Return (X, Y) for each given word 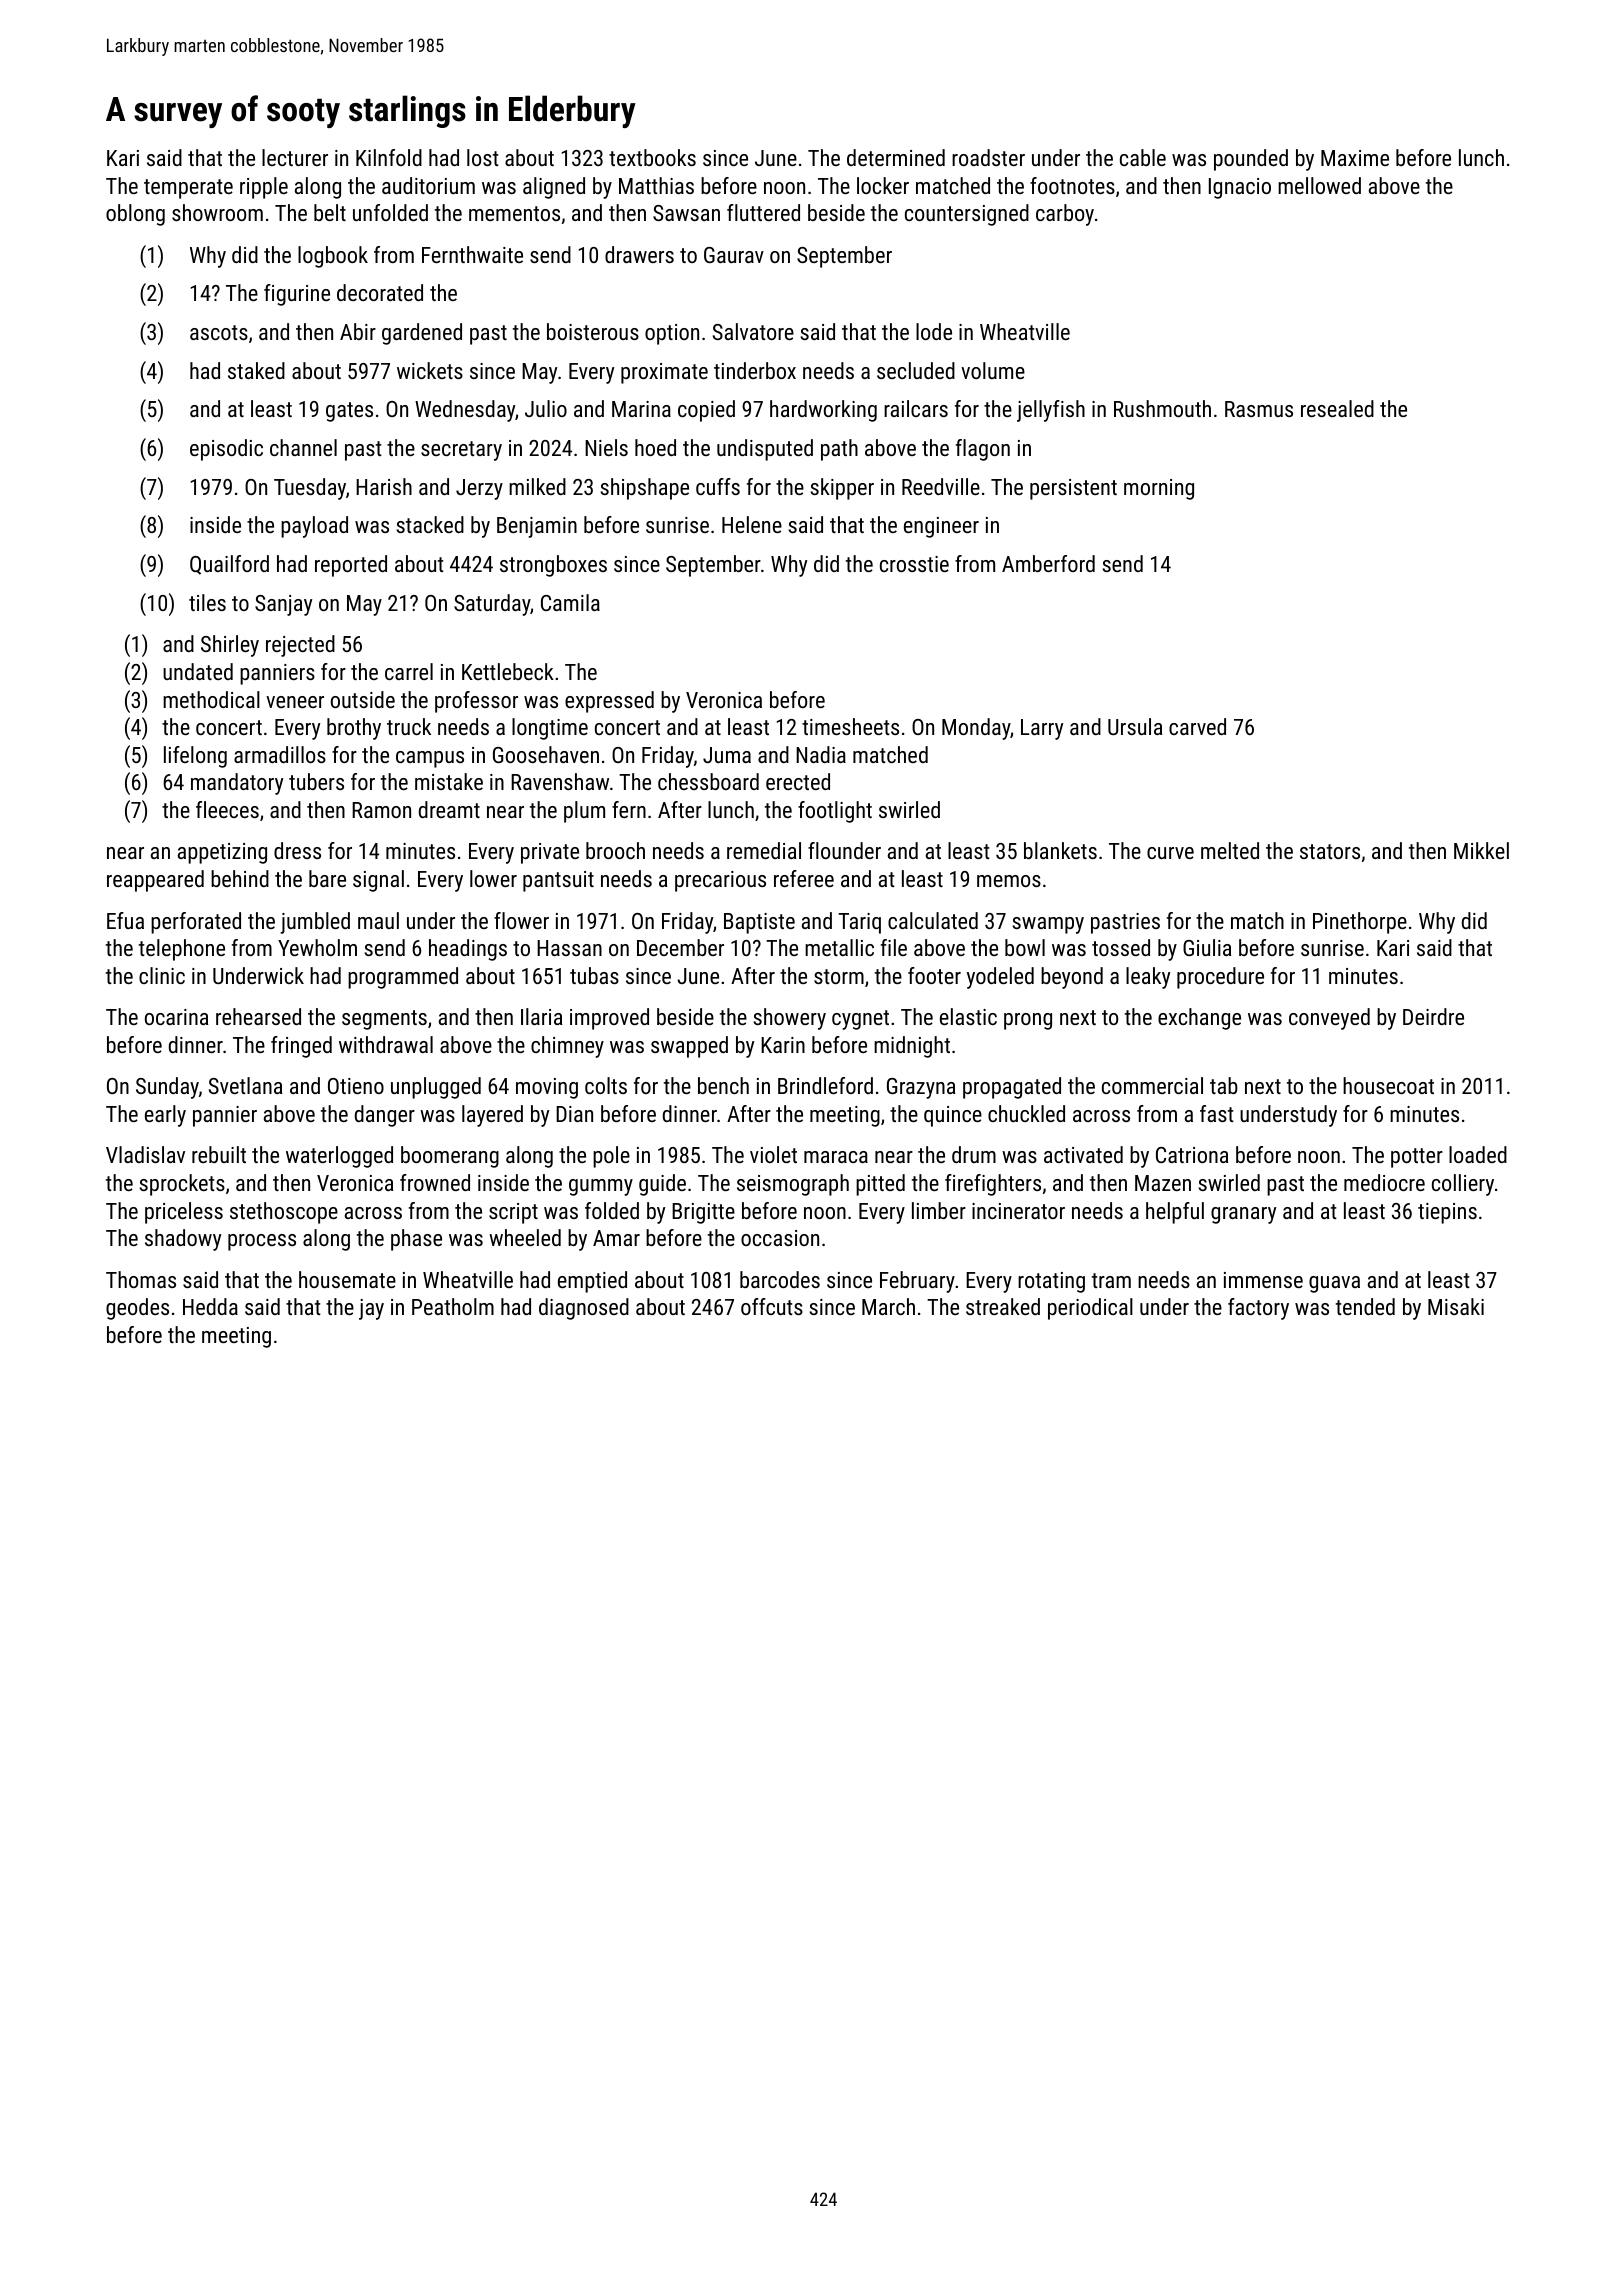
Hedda (210, 1306)
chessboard (708, 781)
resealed (1337, 408)
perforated (196, 923)
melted (1230, 850)
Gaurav (734, 255)
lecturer (295, 157)
